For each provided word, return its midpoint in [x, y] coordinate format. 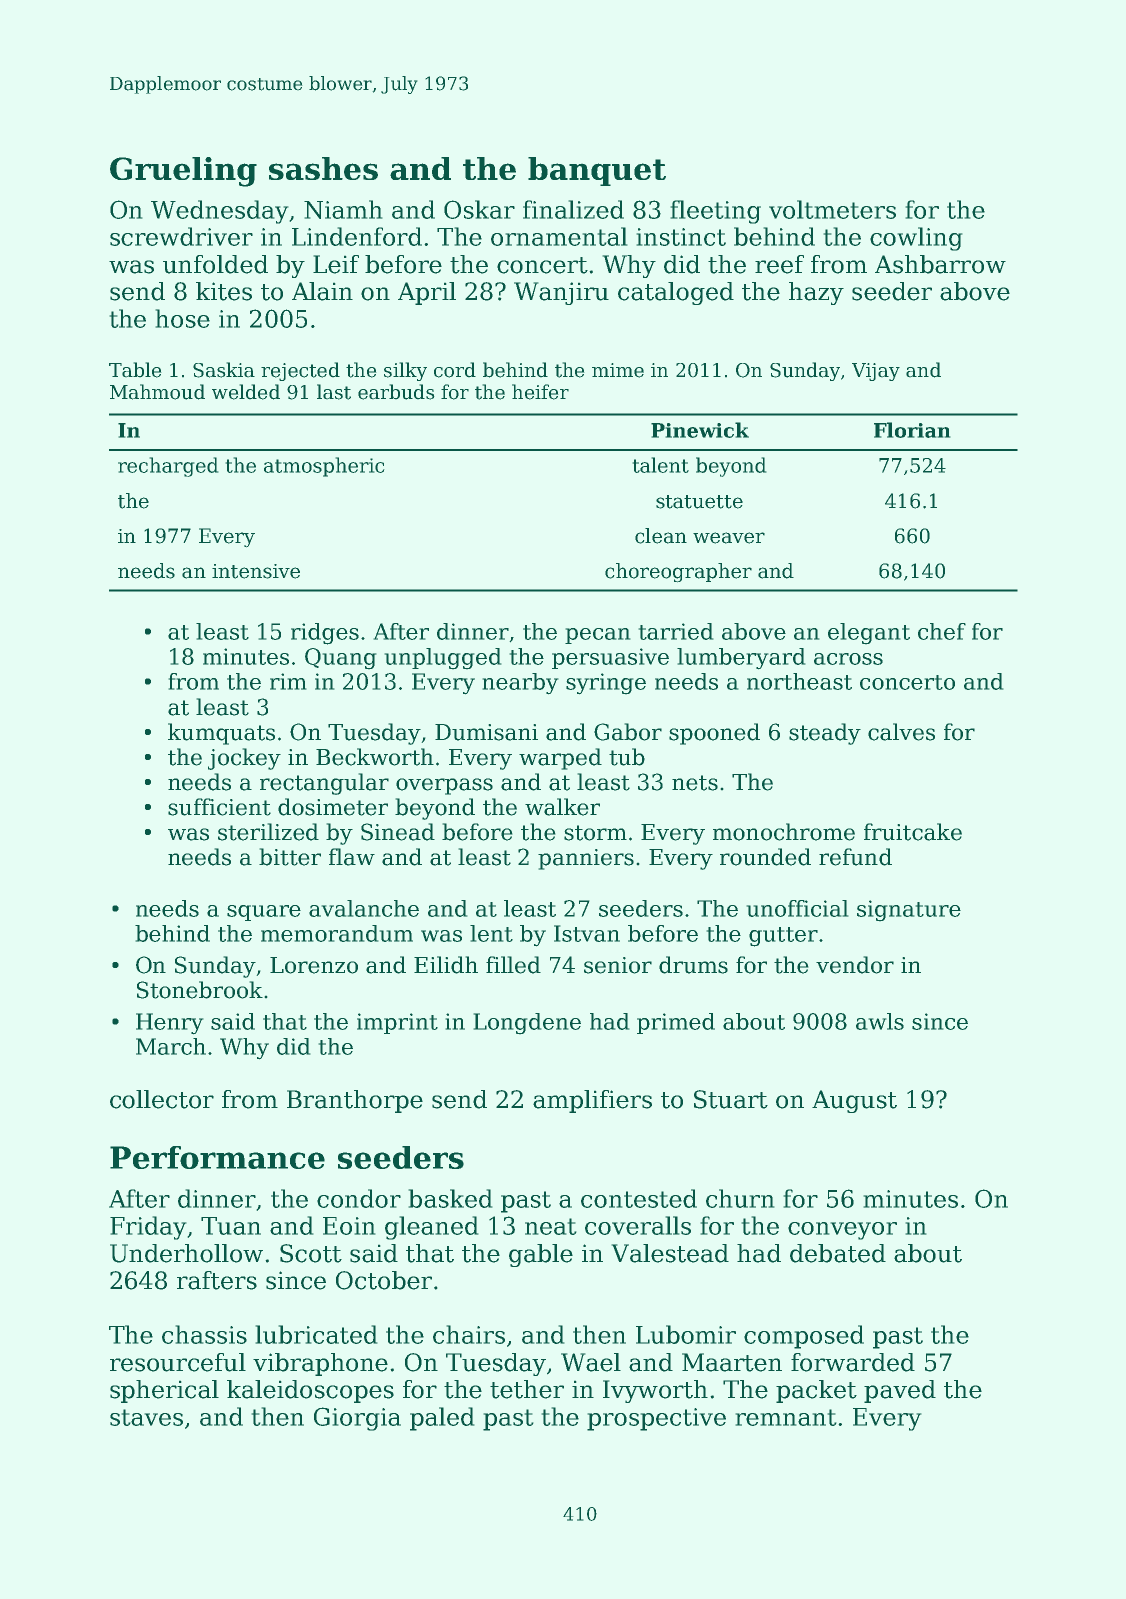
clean [661, 536]
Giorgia [357, 1419]
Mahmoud [157, 392]
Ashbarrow [940, 264]
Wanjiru [561, 293]
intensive [256, 571]
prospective [656, 1419]
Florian [912, 430]
